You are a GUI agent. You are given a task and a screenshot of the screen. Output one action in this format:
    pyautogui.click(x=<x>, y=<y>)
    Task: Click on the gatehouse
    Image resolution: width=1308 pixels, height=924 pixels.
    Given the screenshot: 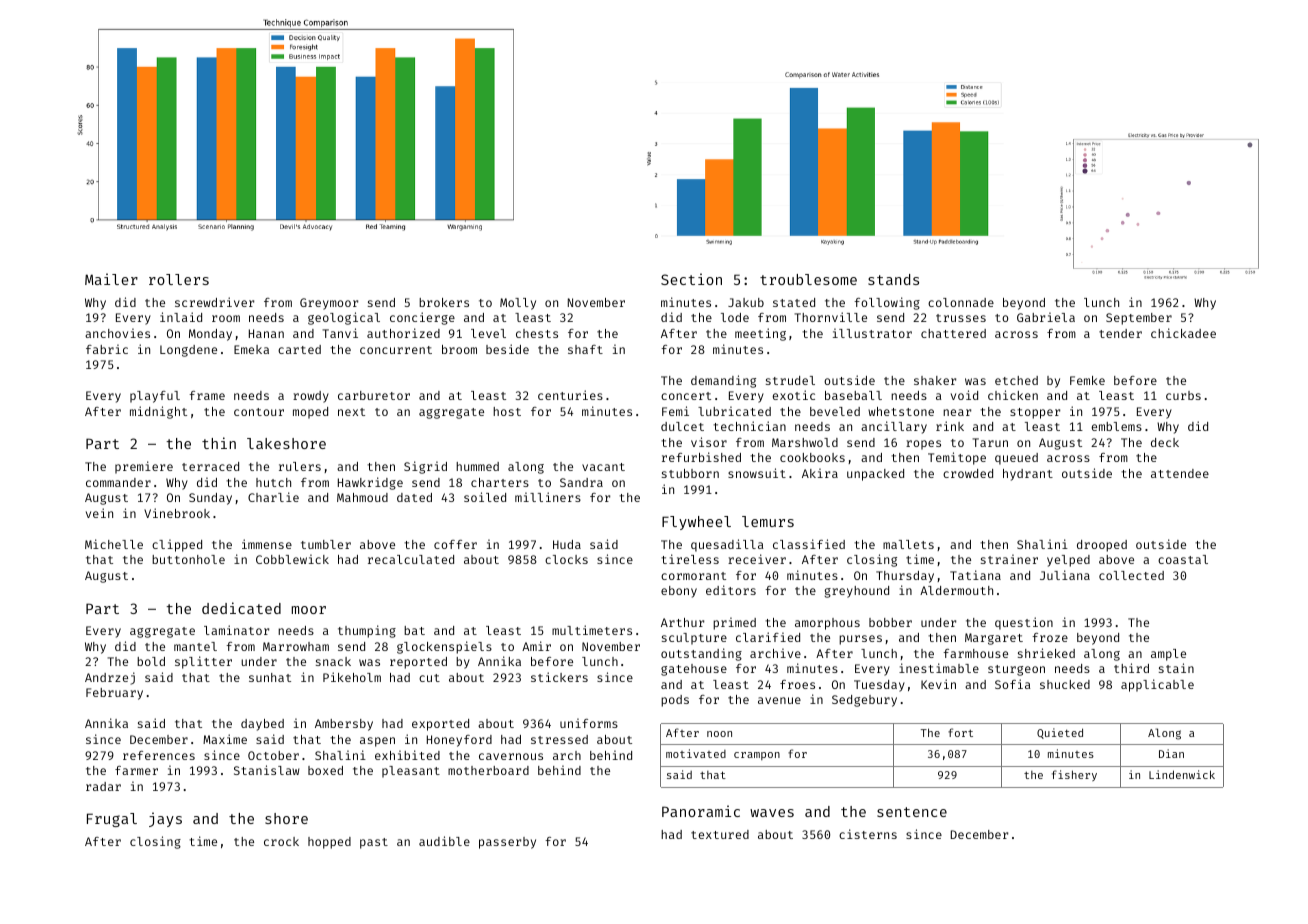 What is the action you would take?
    pyautogui.click(x=694, y=670)
